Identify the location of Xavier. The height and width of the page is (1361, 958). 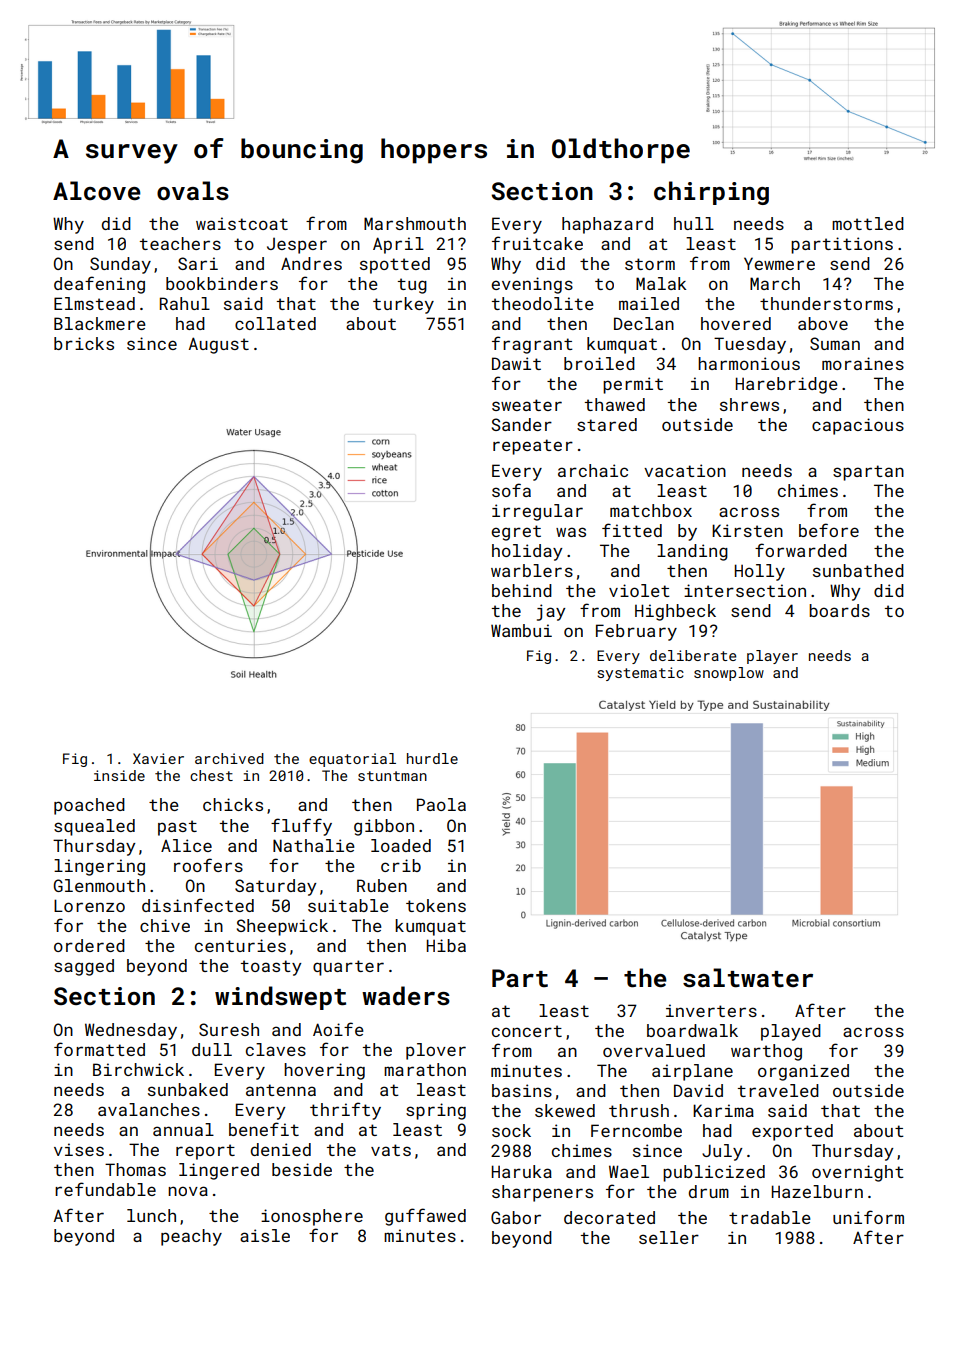
(158, 758).
